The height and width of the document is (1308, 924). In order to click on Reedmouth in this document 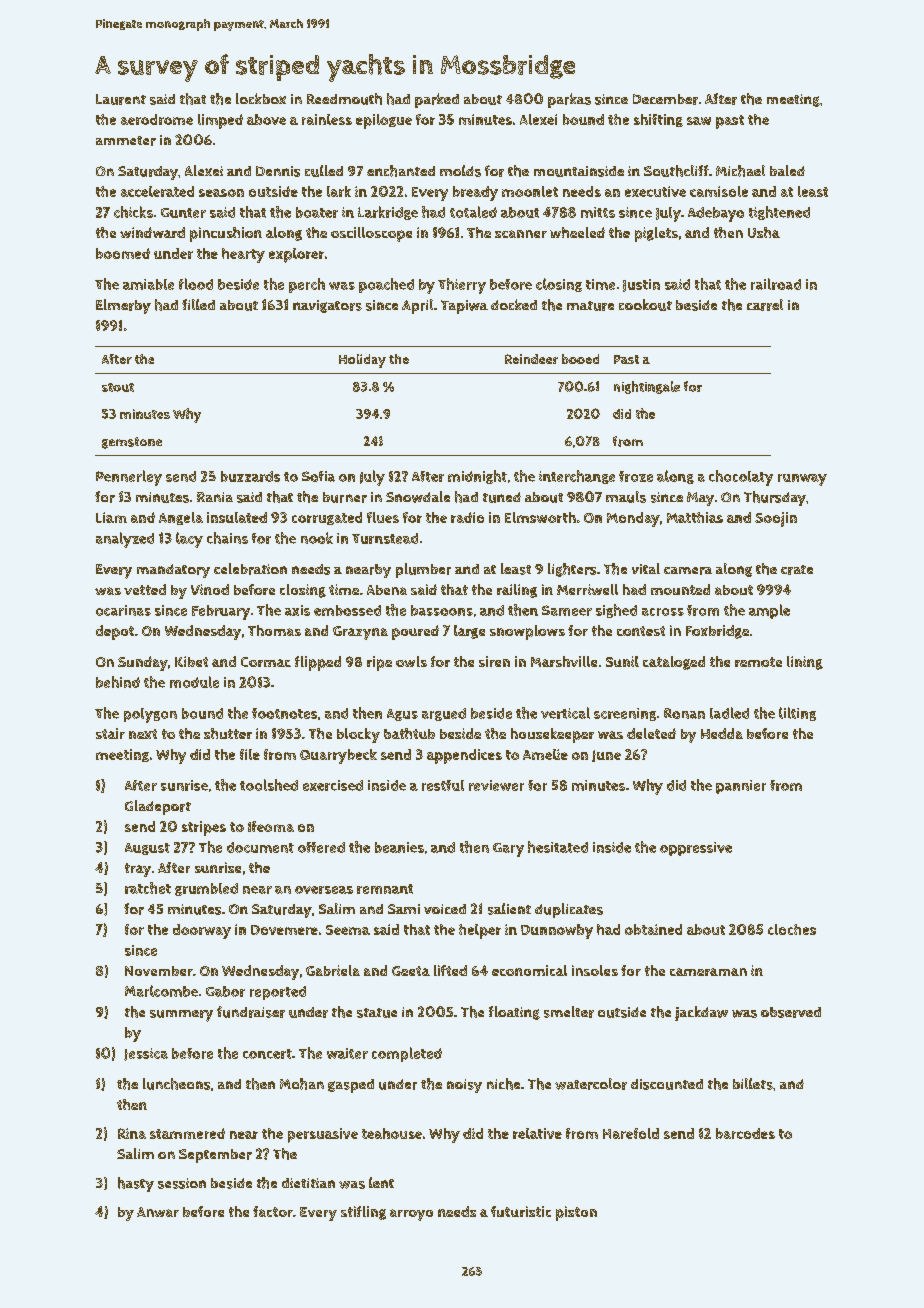, I will do `click(344, 99)`.
